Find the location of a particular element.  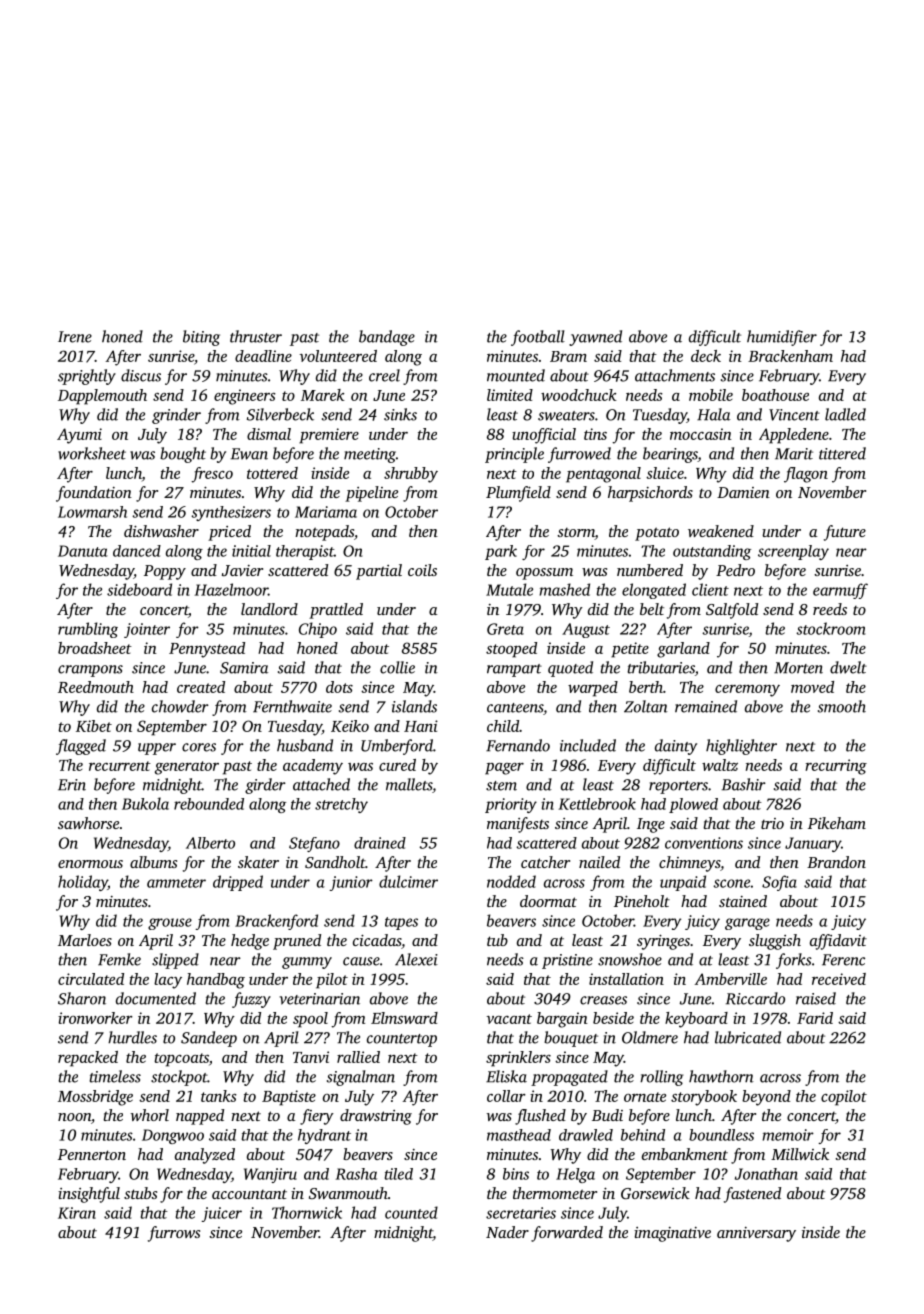

Pennerton is located at coordinates (92, 1154).
